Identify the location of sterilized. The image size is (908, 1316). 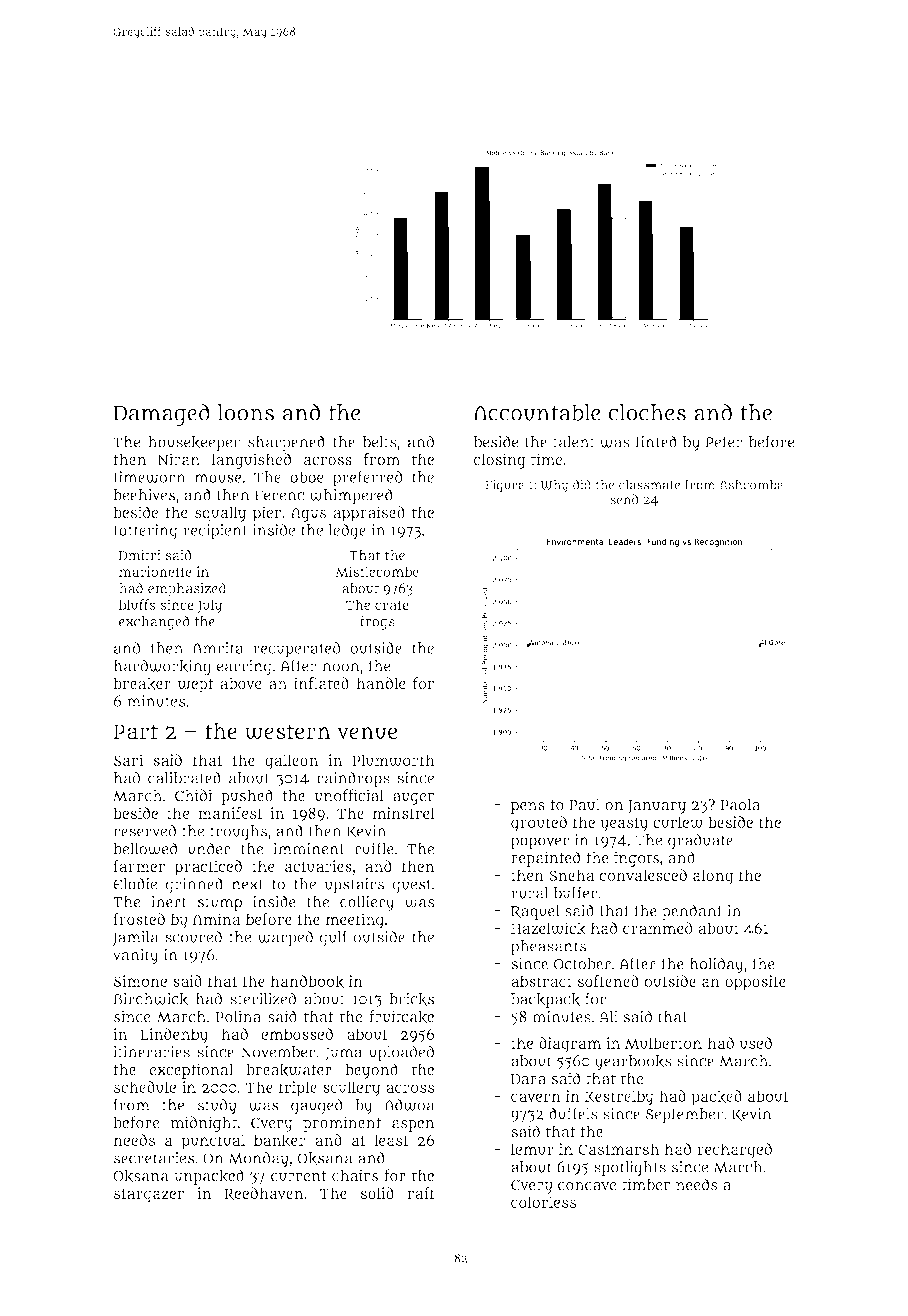
(263, 998).
